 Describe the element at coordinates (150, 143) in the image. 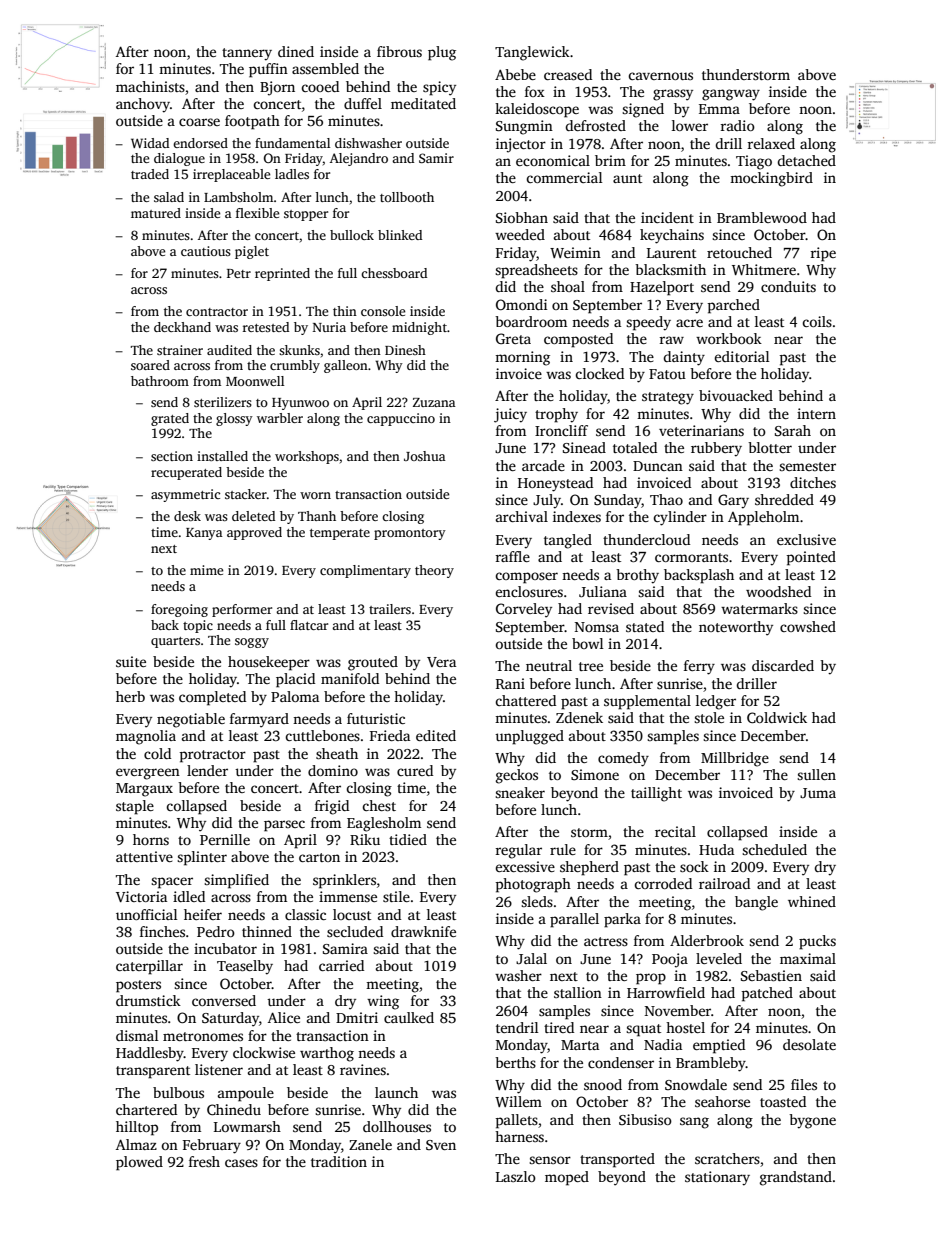

I see `Widad` at that location.
